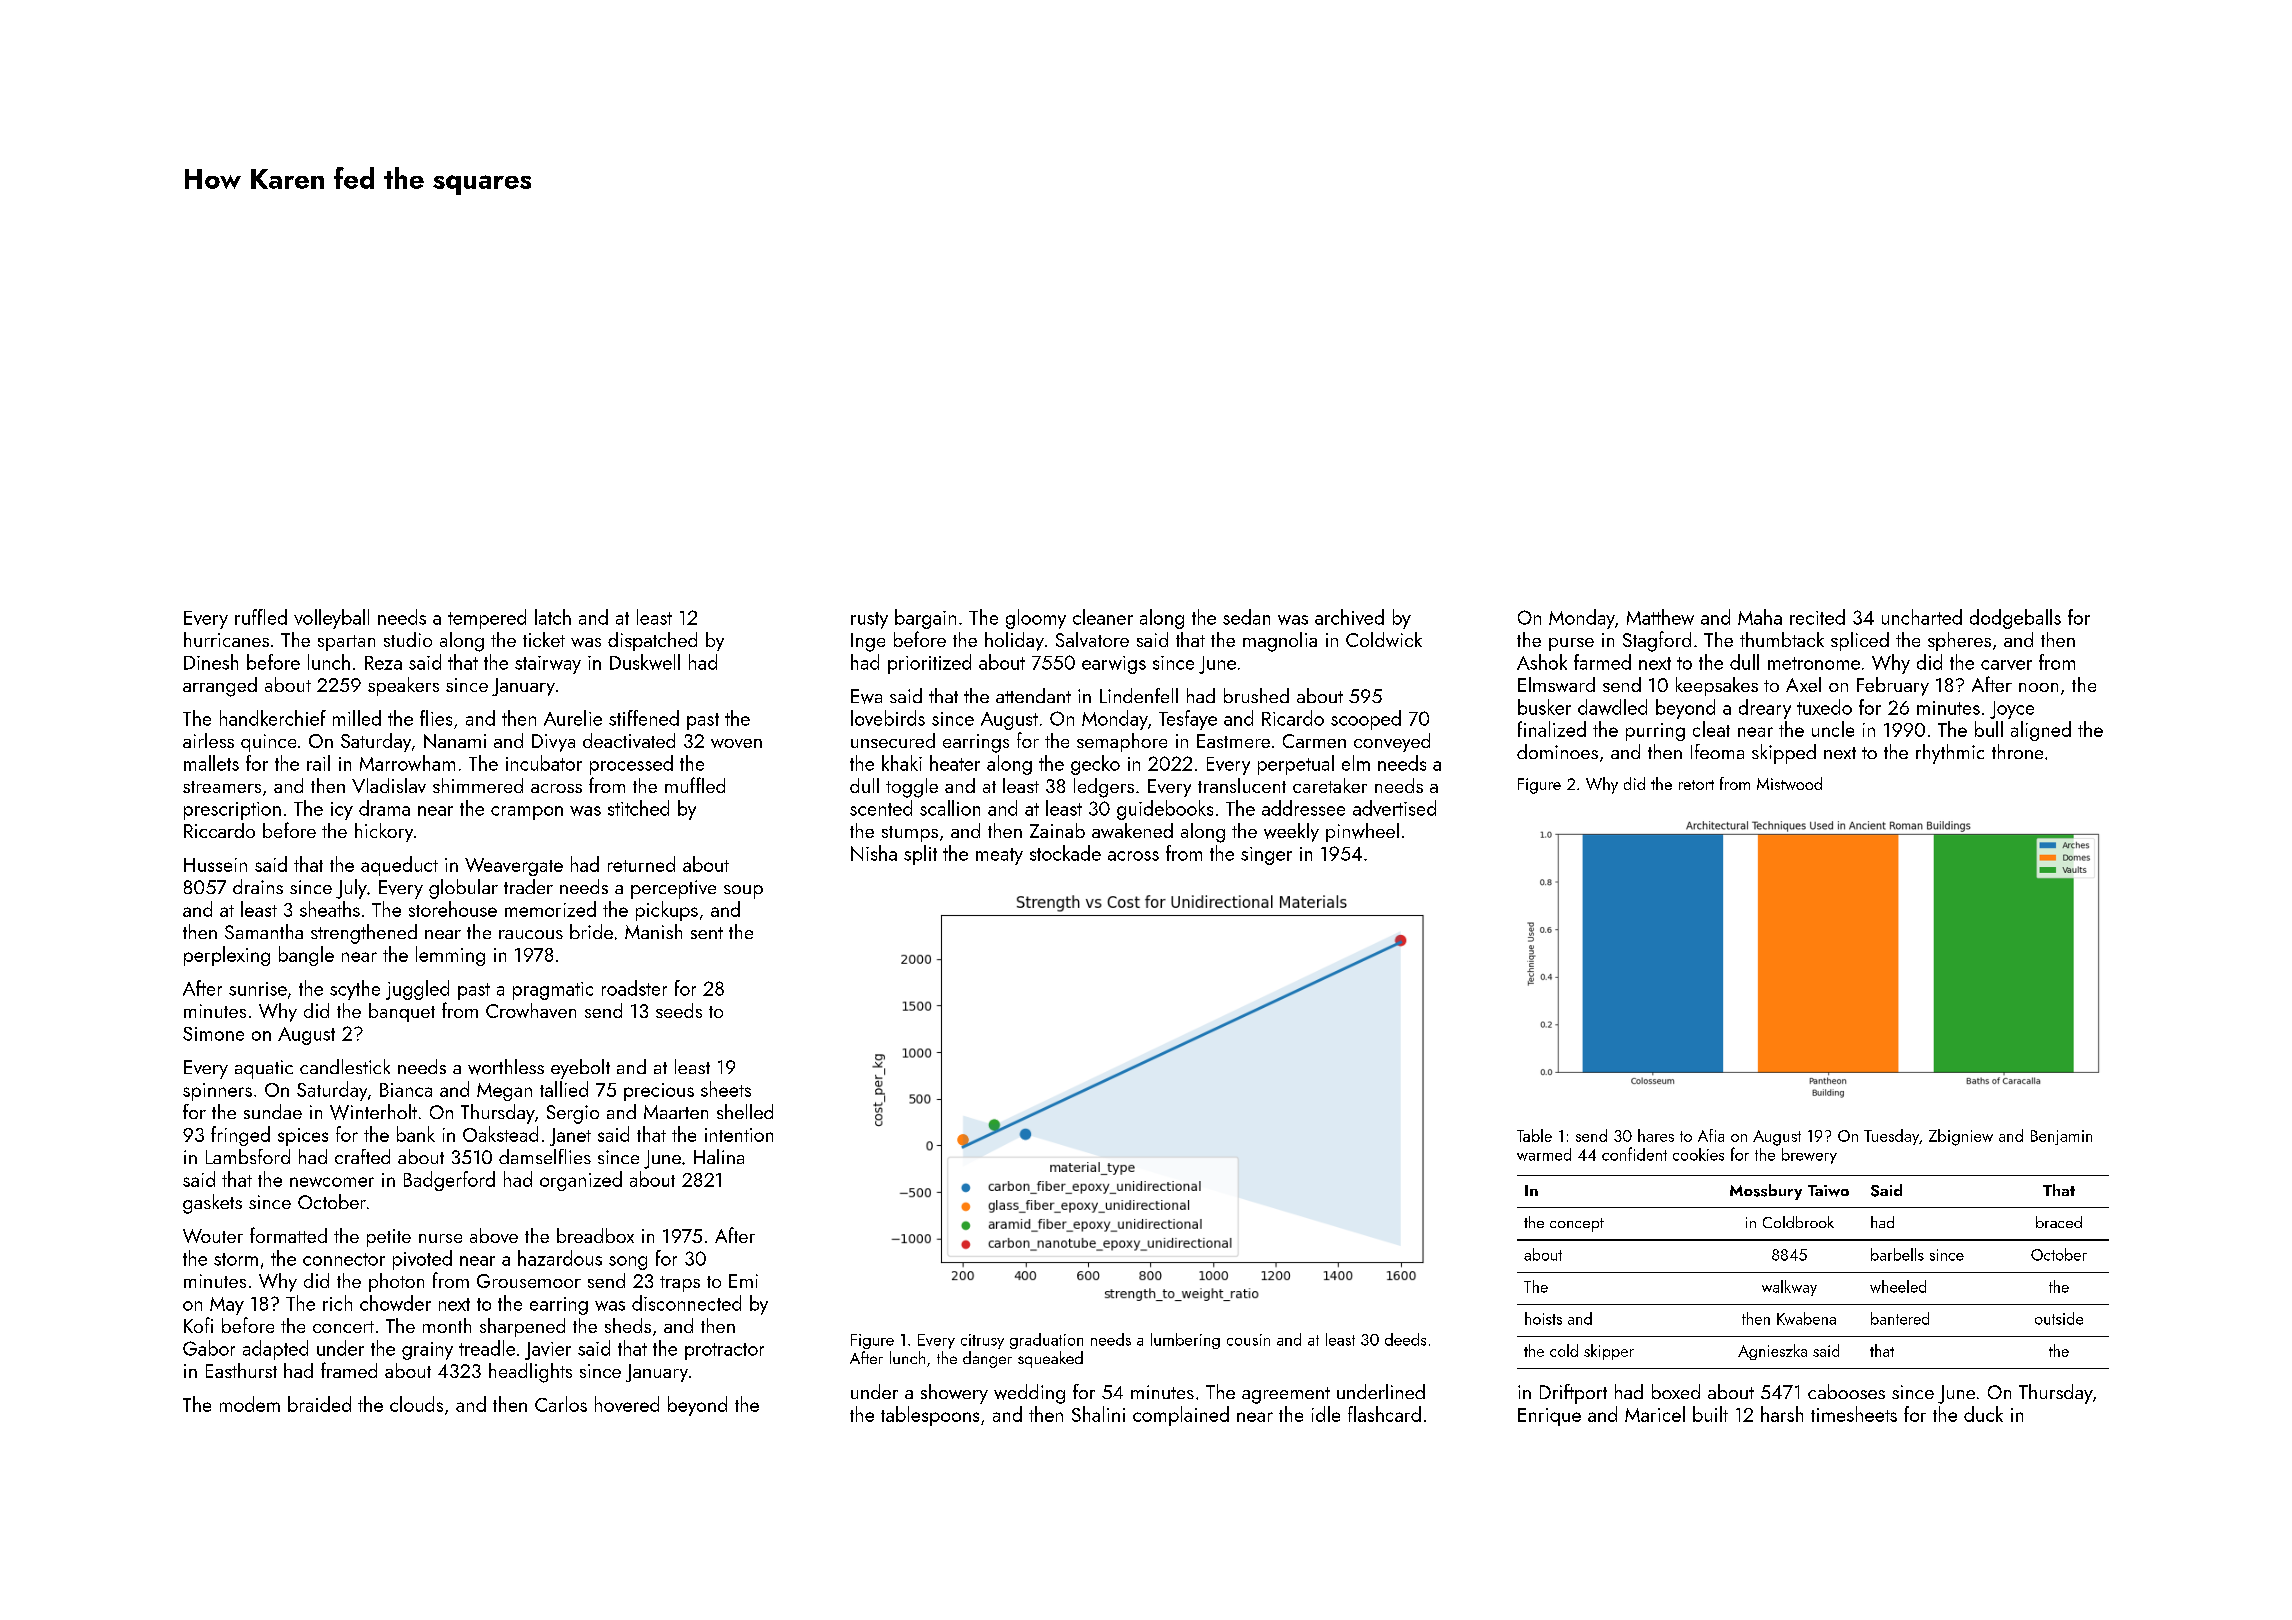  I want to click on Benjamin, so click(2061, 1137).
